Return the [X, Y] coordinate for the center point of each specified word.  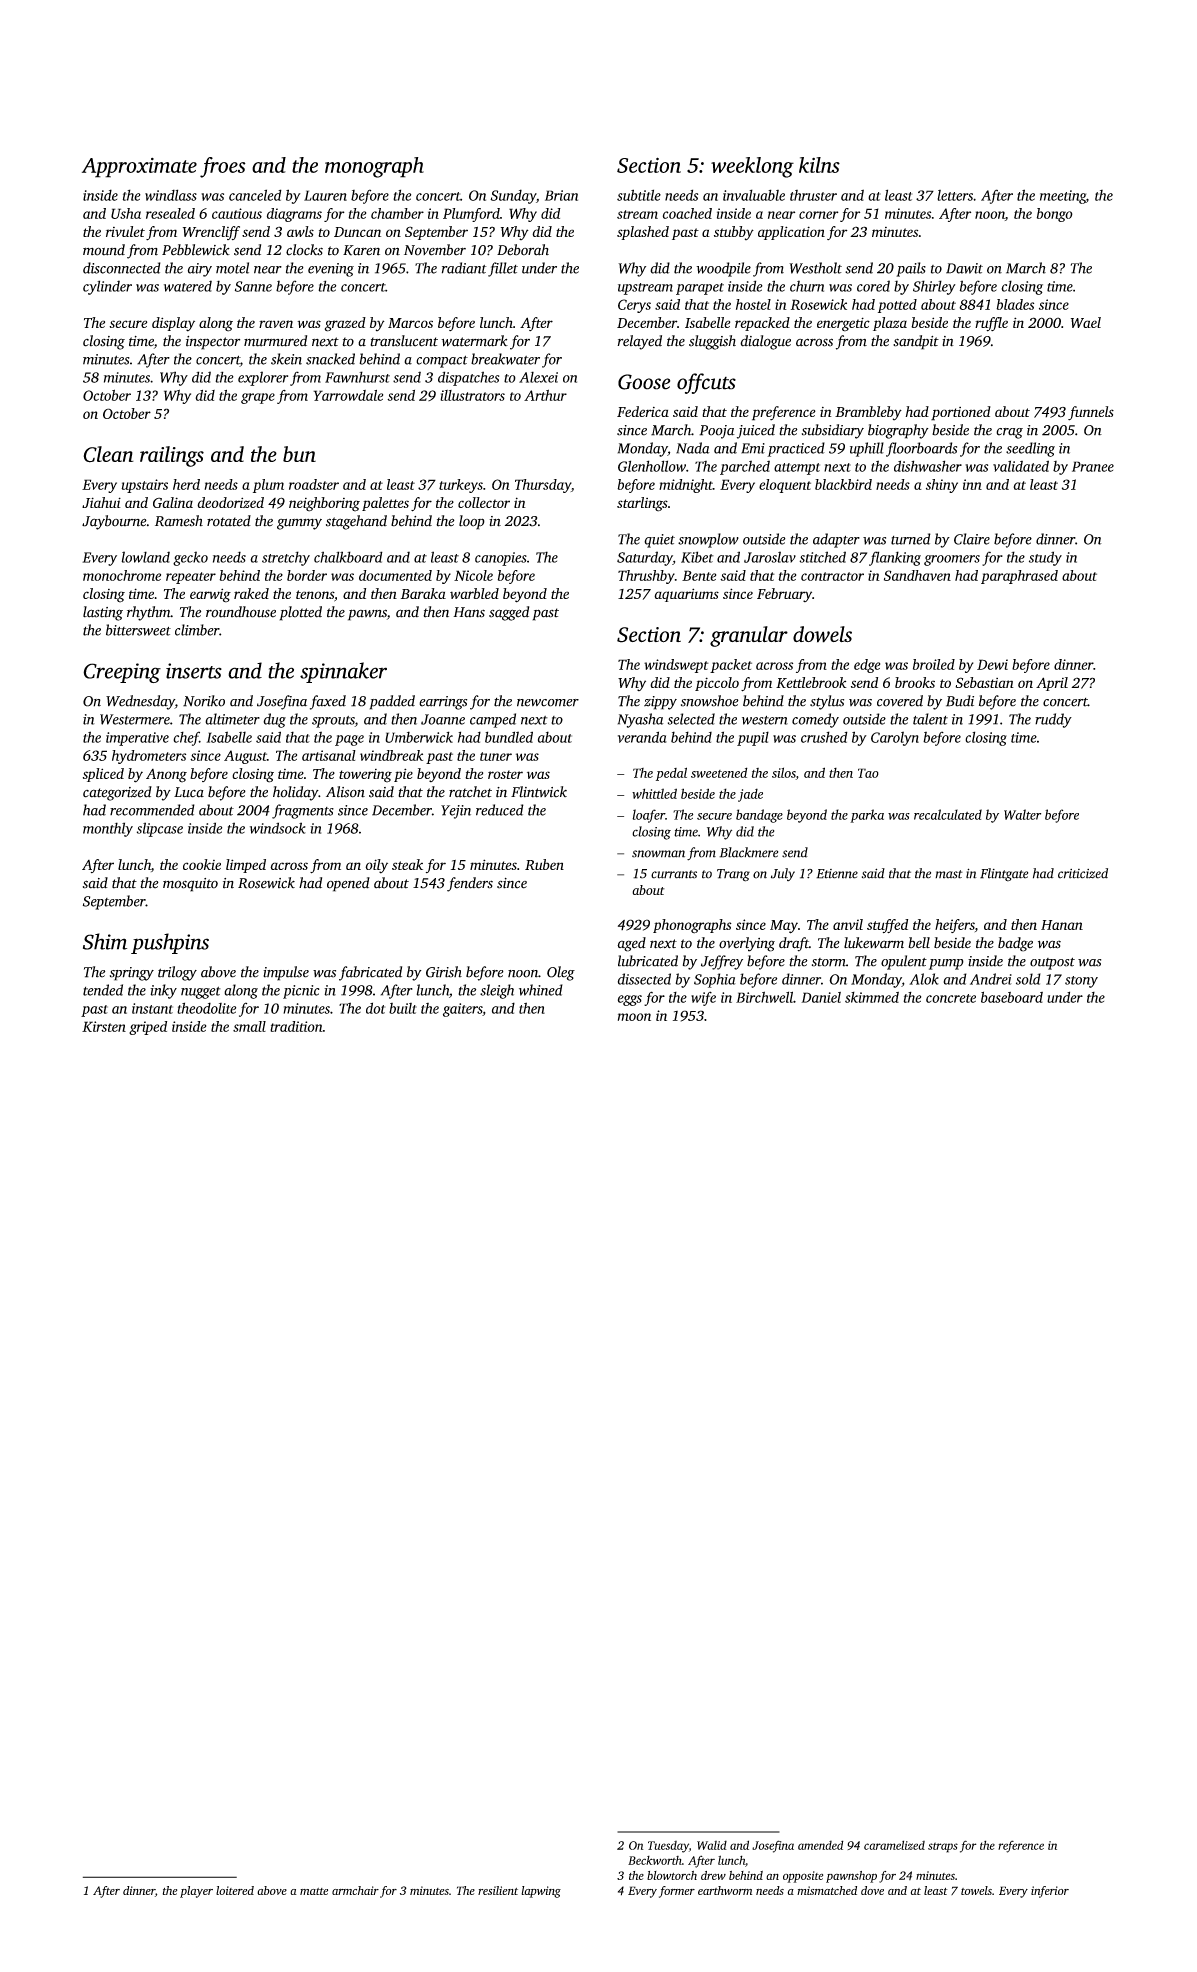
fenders [470, 884]
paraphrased [1019, 577]
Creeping [122, 673]
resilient [498, 1890]
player [196, 1892]
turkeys [461, 486]
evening [331, 270]
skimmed [872, 997]
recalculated [948, 814]
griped [148, 1028]
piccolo [717, 684]
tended [103, 990]
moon [634, 1017]
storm [829, 962]
